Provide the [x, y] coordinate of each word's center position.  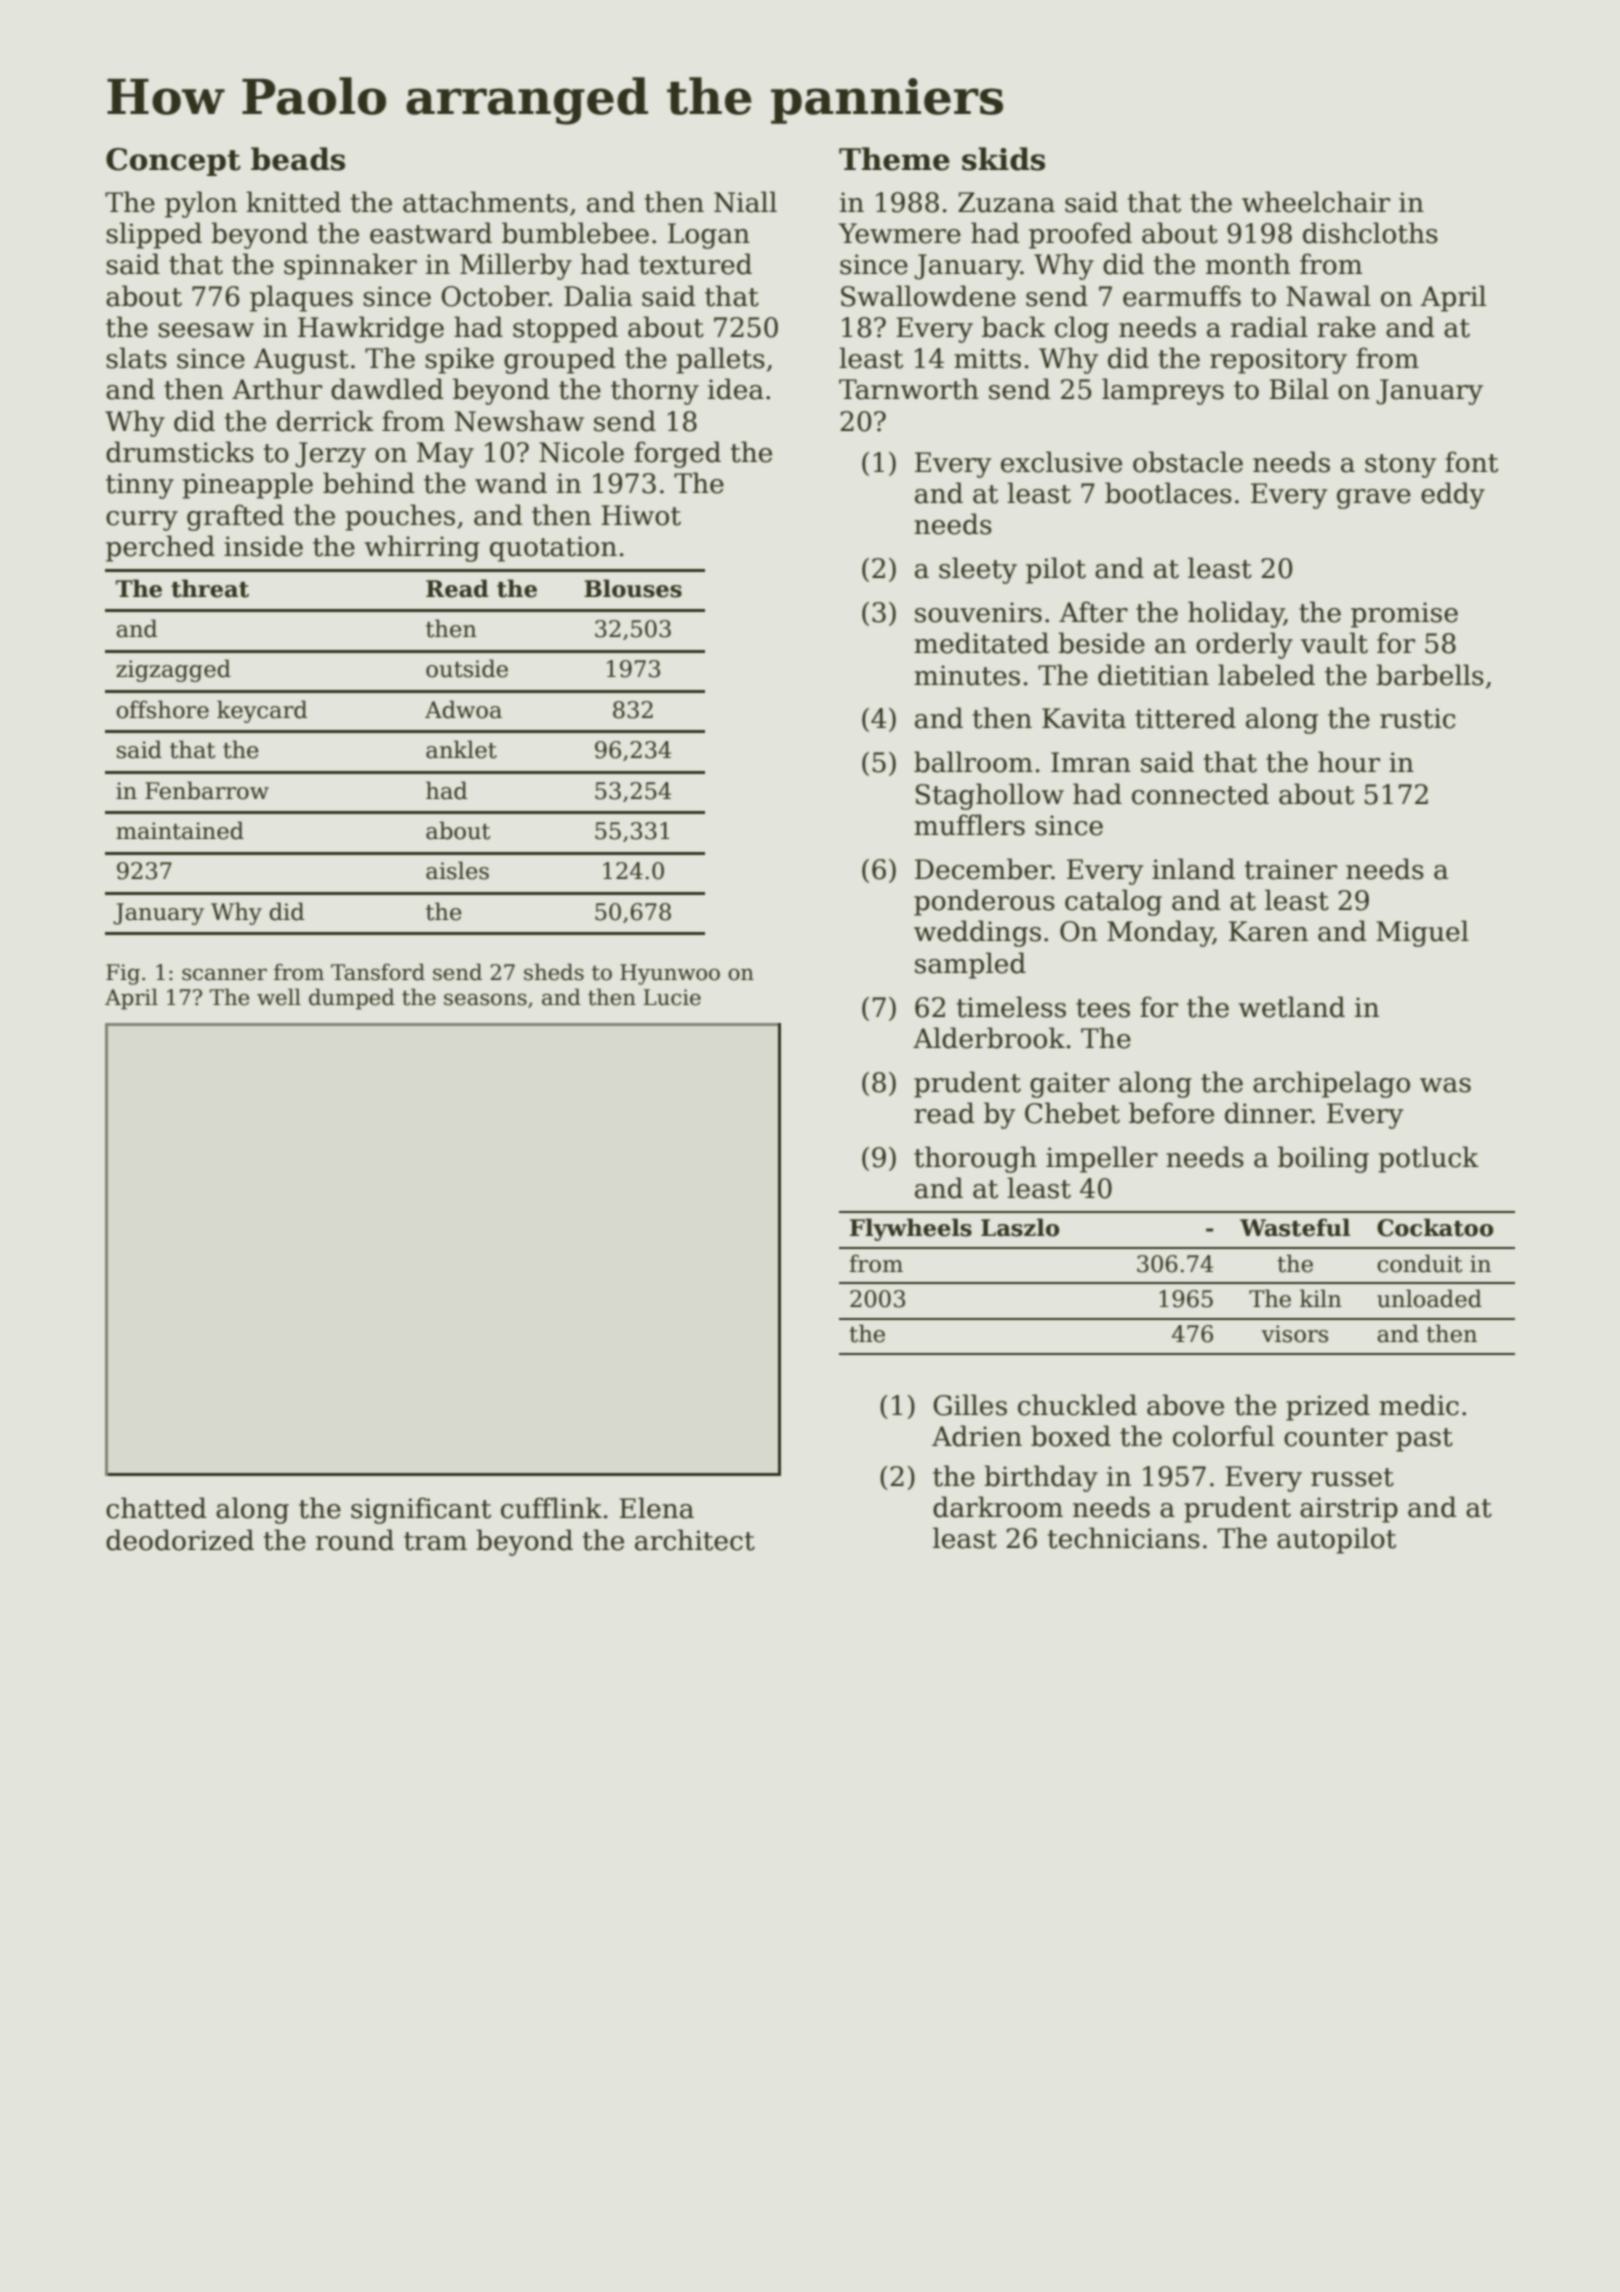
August [301, 361]
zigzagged [173, 670]
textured [695, 264]
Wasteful [1295, 1227]
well [279, 997]
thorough [975, 1159]
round [355, 1540]
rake [1346, 327]
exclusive [1061, 462]
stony [1400, 466]
